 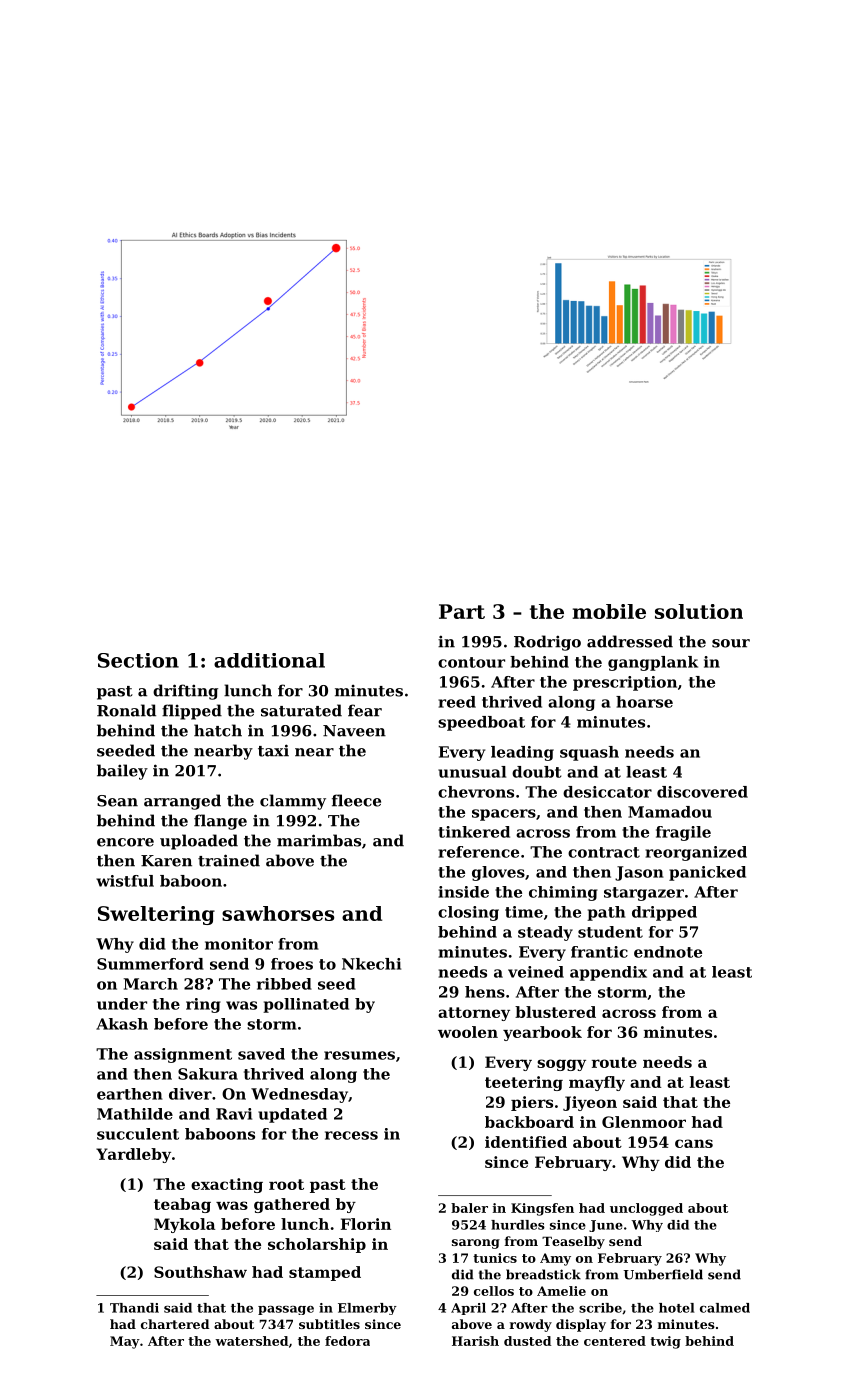 What do you see at coordinates (481, 723) in the page?
I see `speedboat` at bounding box center [481, 723].
